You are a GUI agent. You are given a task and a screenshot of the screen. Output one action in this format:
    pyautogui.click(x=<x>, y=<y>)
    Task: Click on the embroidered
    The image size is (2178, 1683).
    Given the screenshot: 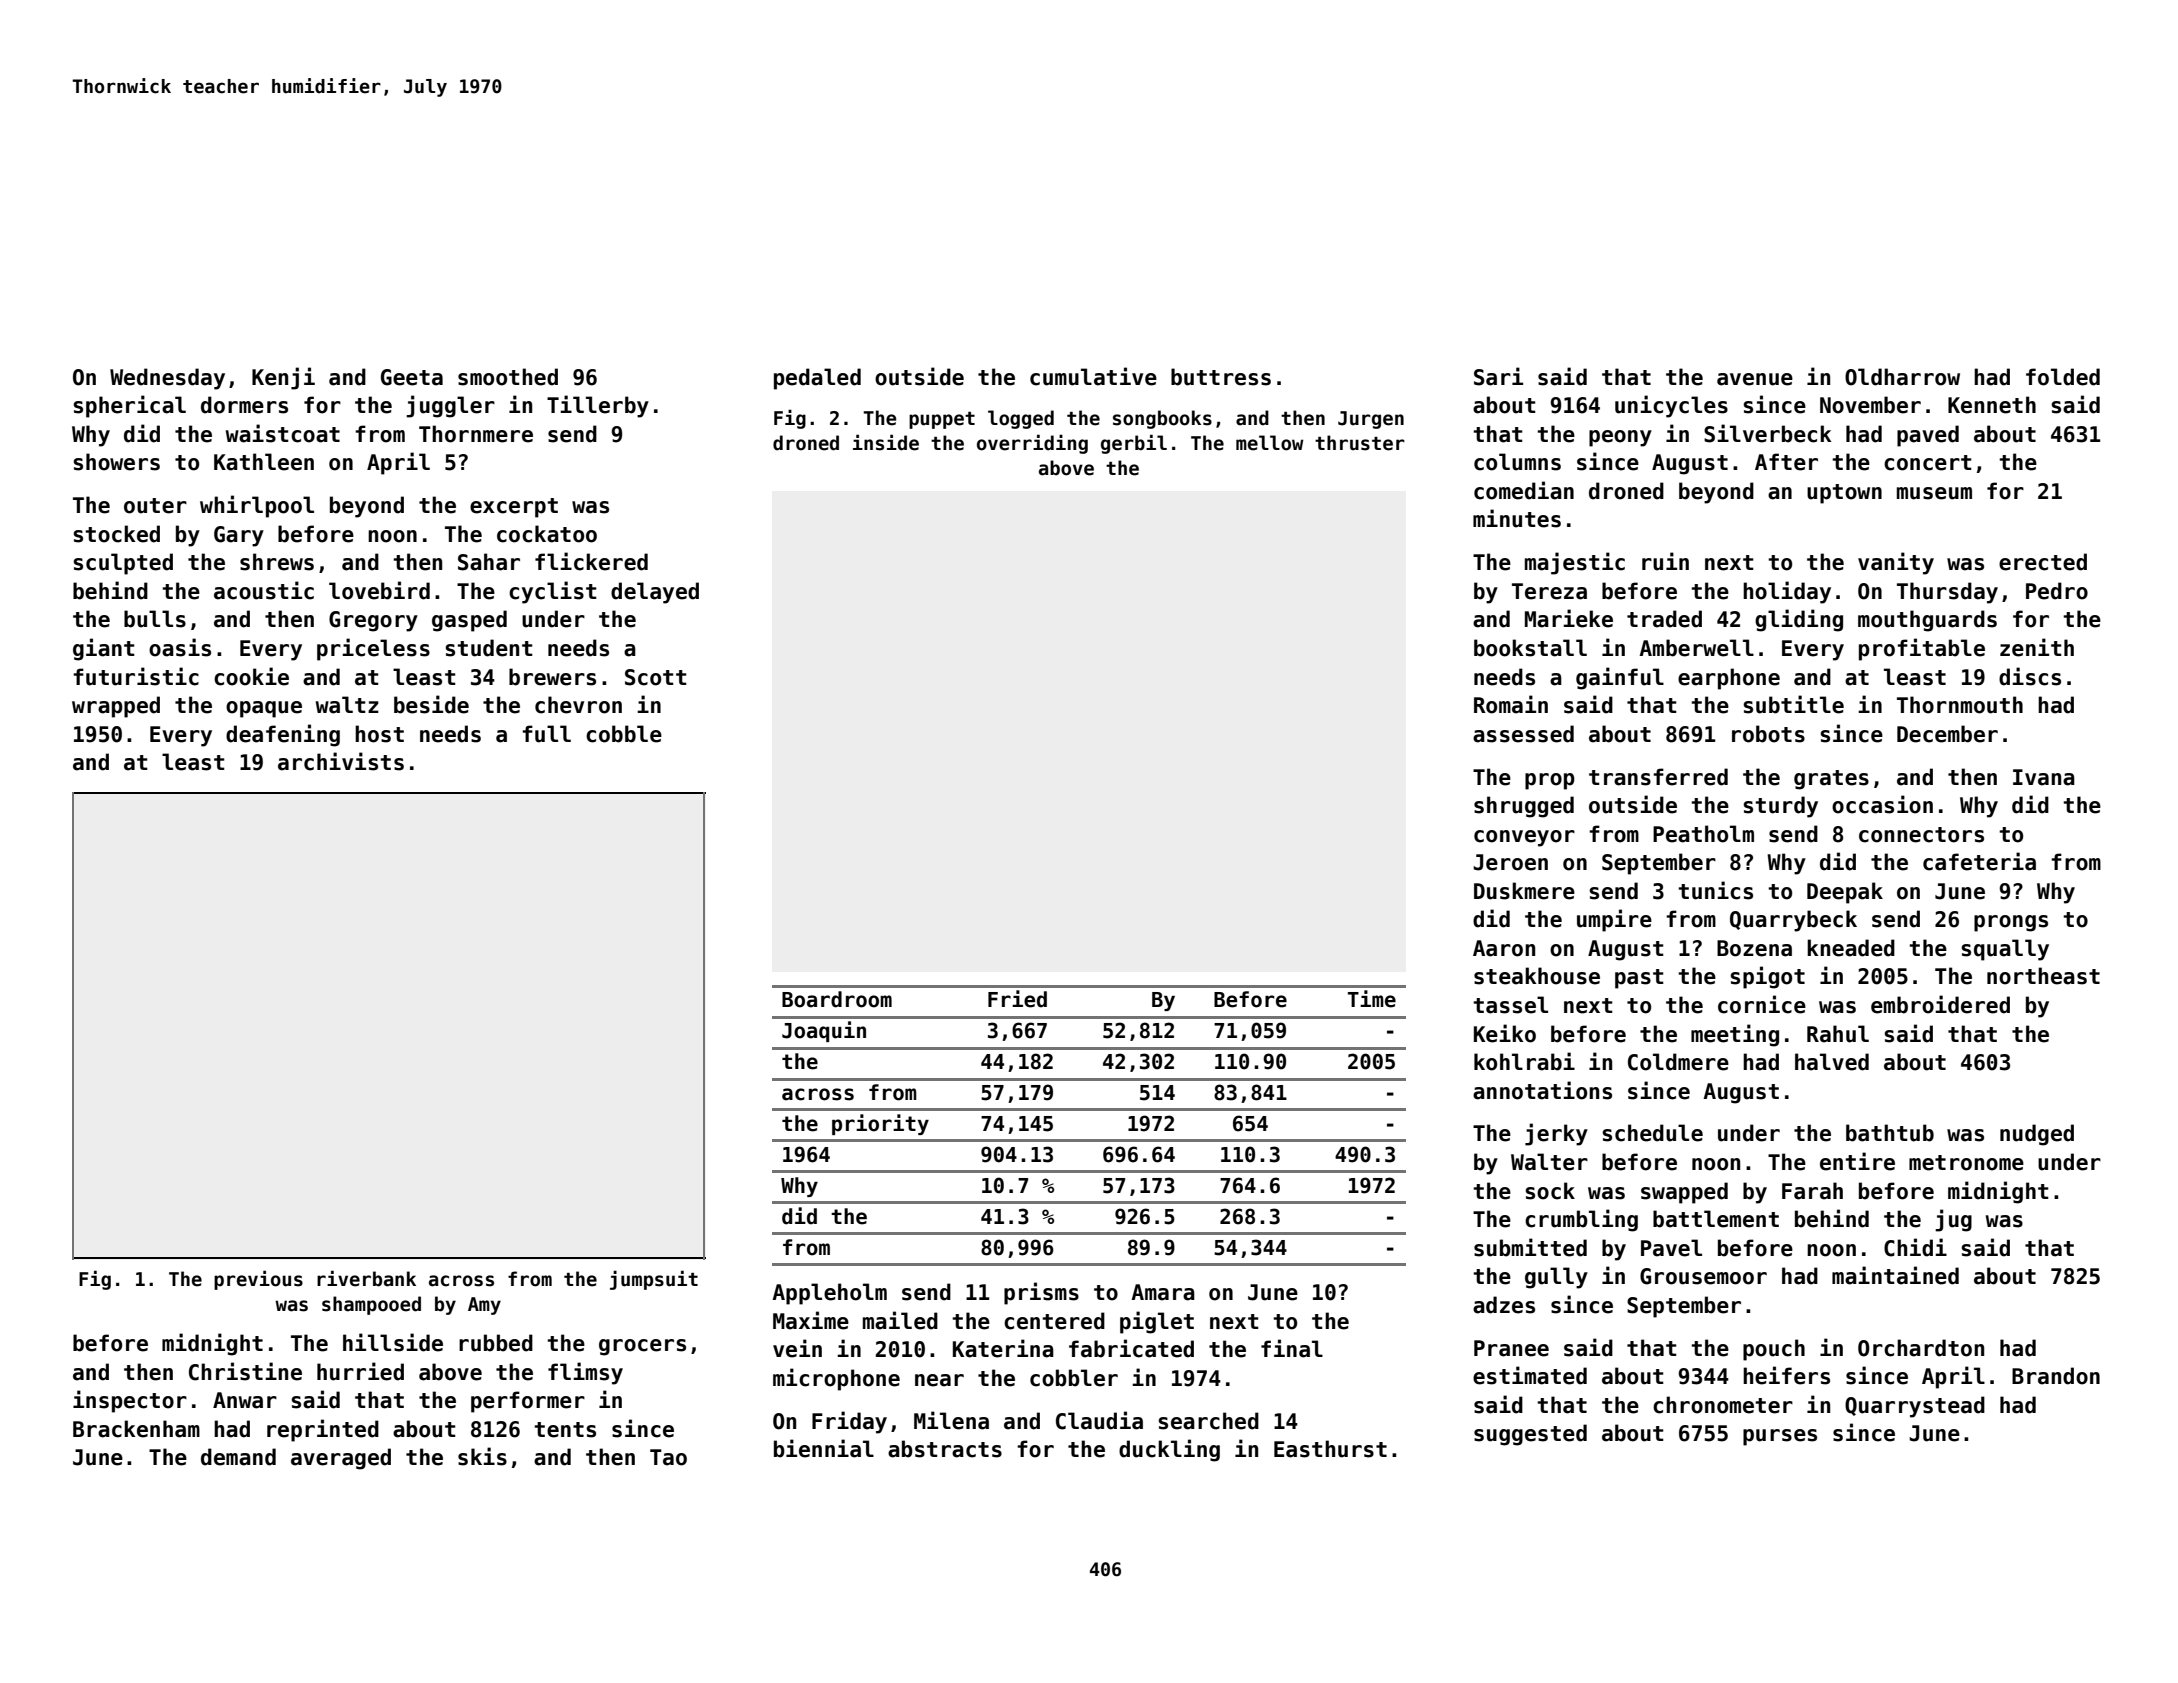 What is the action you would take?
    pyautogui.click(x=1940, y=1004)
